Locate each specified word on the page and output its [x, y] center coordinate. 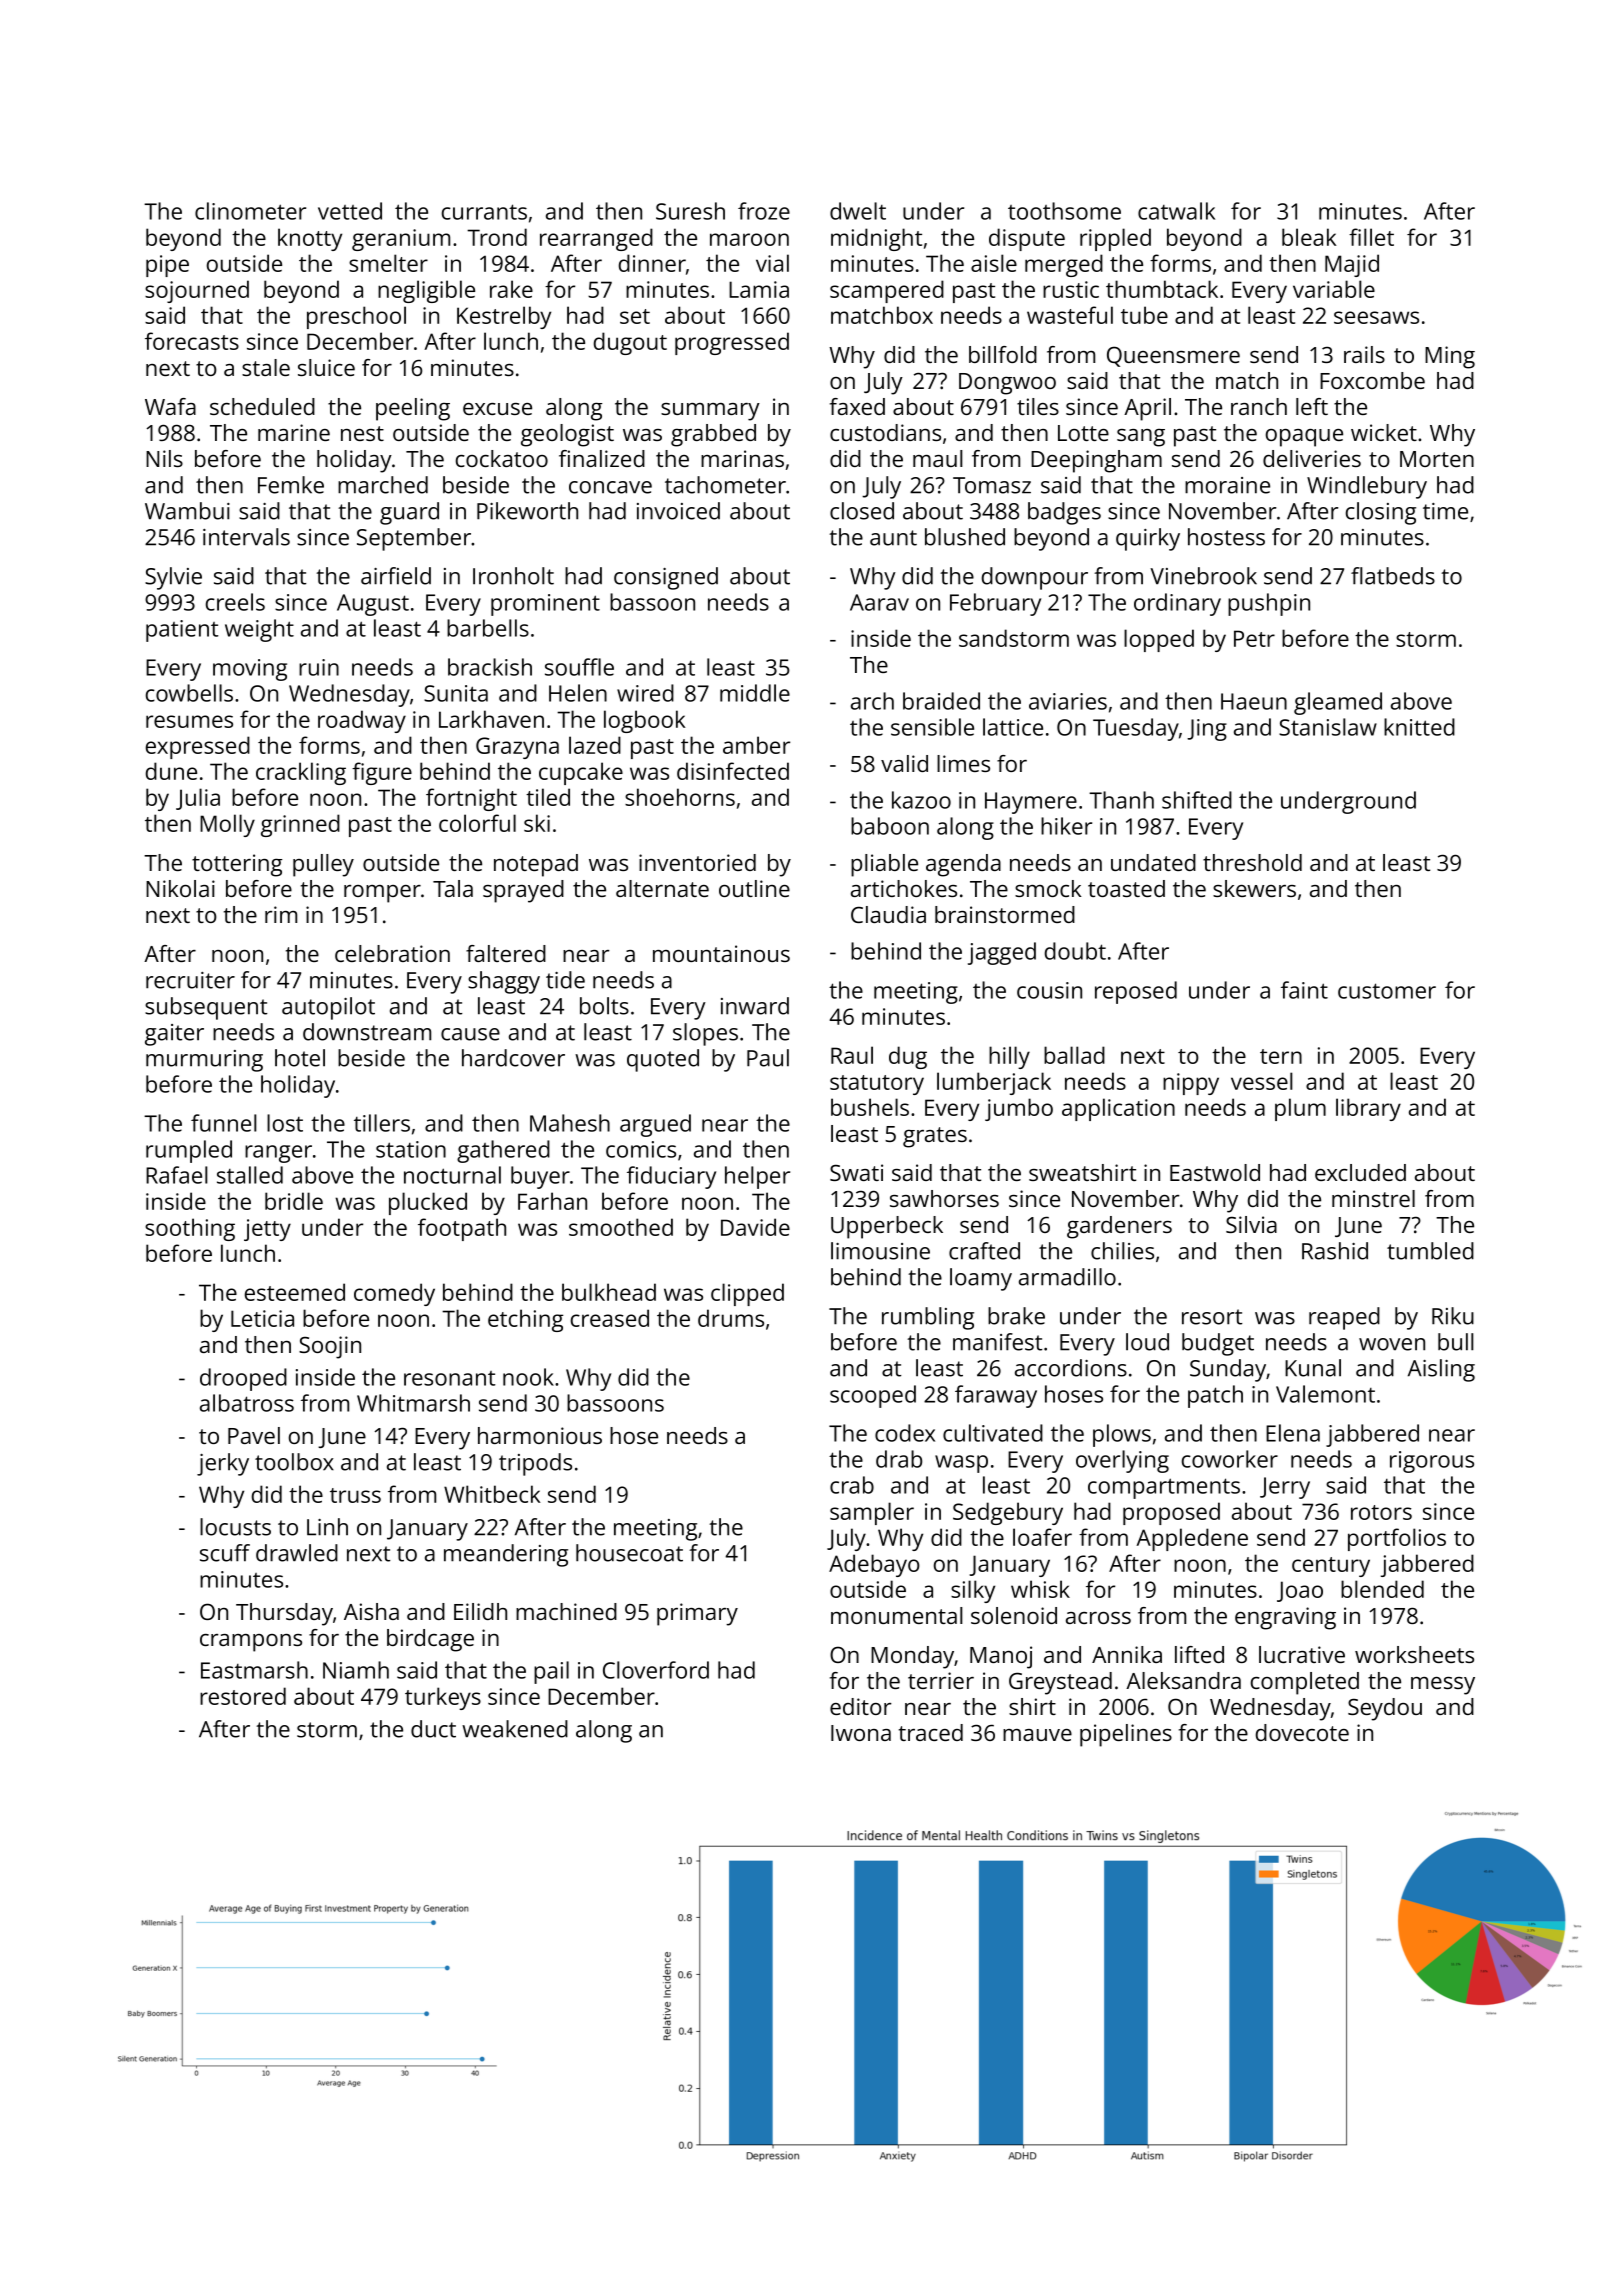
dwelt [858, 211]
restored [243, 1696]
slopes [705, 1034]
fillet [1371, 237]
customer [1387, 991]
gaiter [174, 1035]
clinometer [250, 211]
